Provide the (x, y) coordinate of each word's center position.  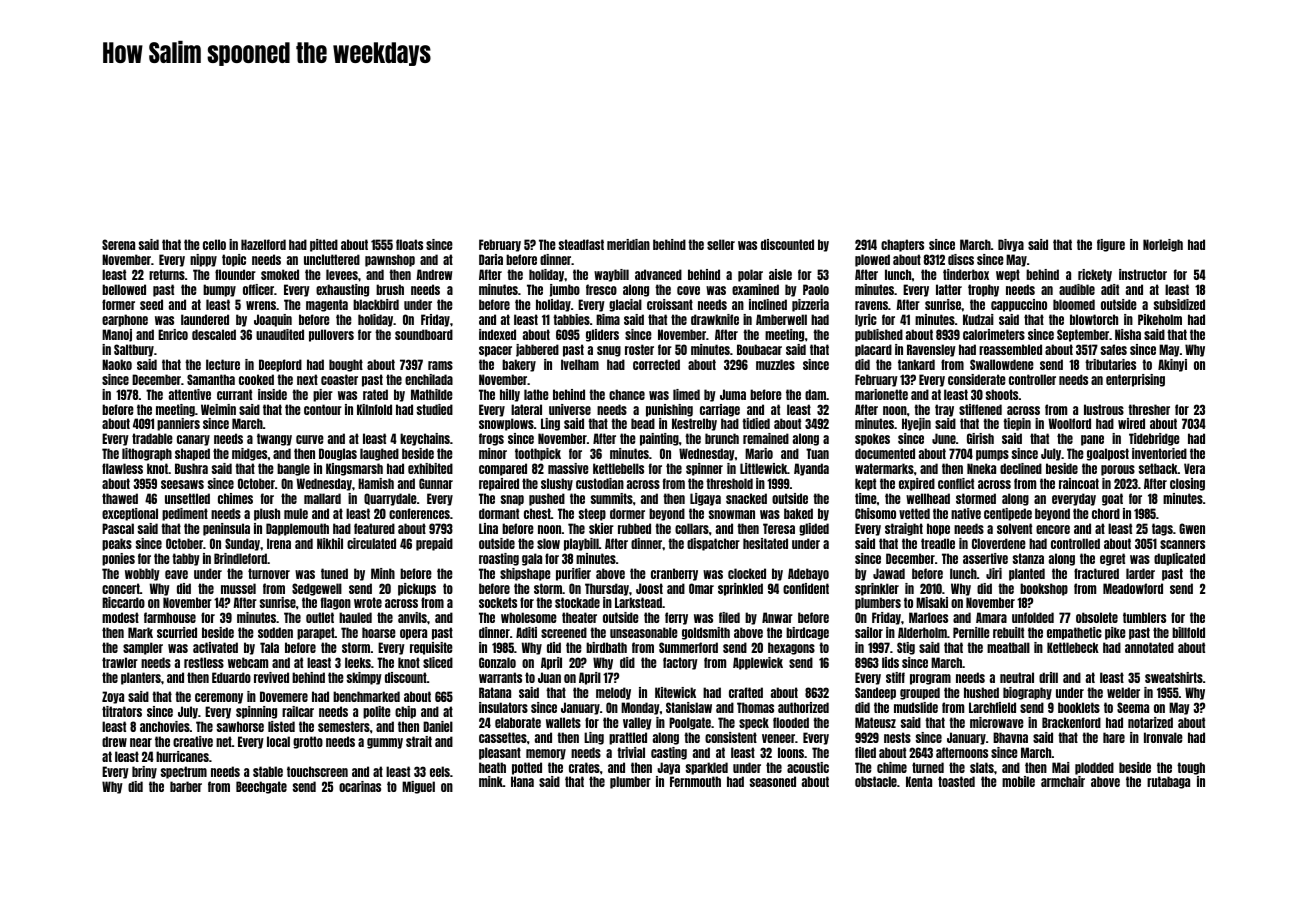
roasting (499, 559)
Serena (118, 244)
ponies (118, 559)
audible (1077, 289)
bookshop (1044, 589)
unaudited (280, 334)
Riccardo (123, 602)
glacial (625, 305)
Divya (1011, 245)
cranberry (674, 574)
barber (186, 786)
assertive (985, 558)
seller (721, 244)
